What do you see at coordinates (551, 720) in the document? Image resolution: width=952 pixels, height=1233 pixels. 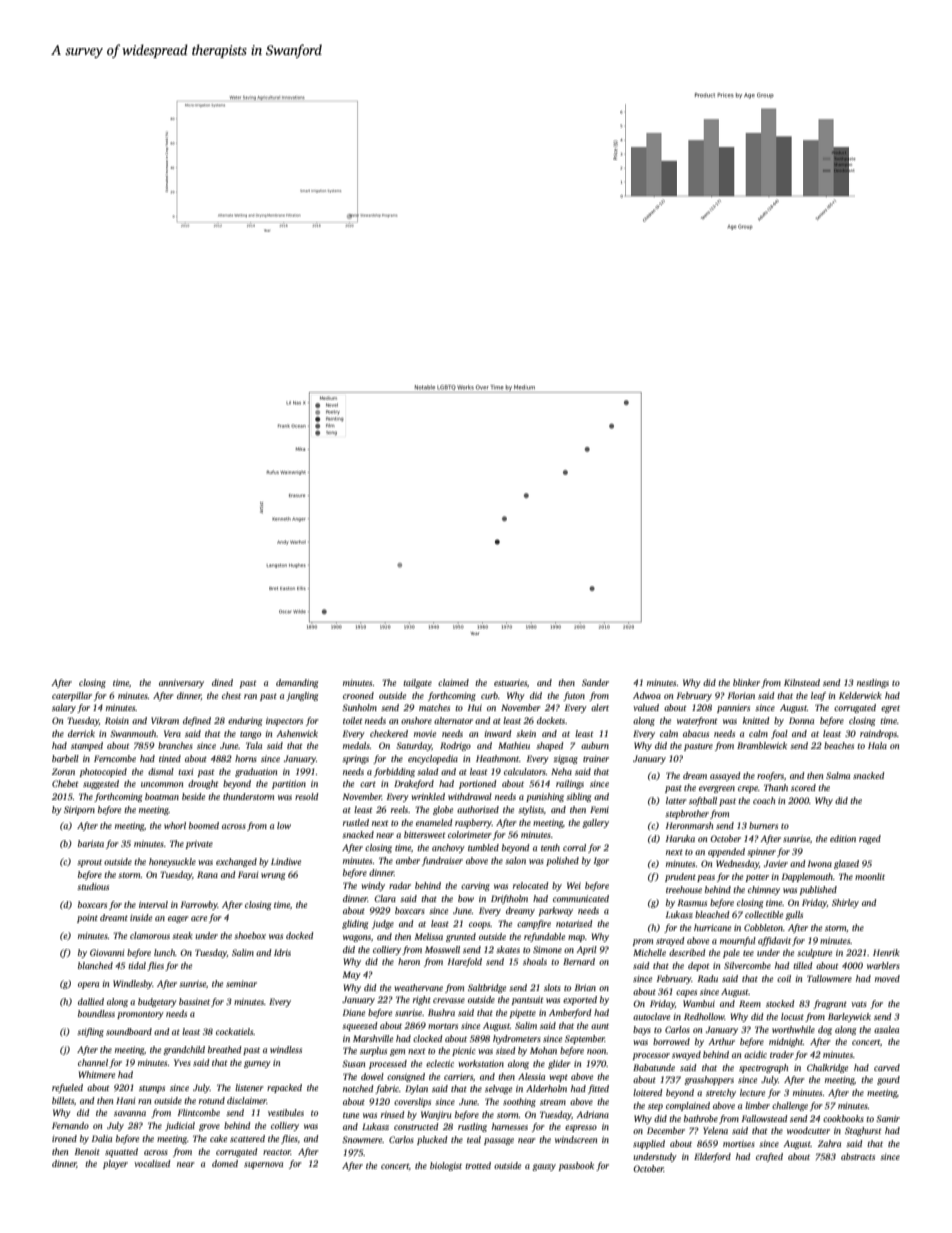 I see `dockets` at bounding box center [551, 720].
